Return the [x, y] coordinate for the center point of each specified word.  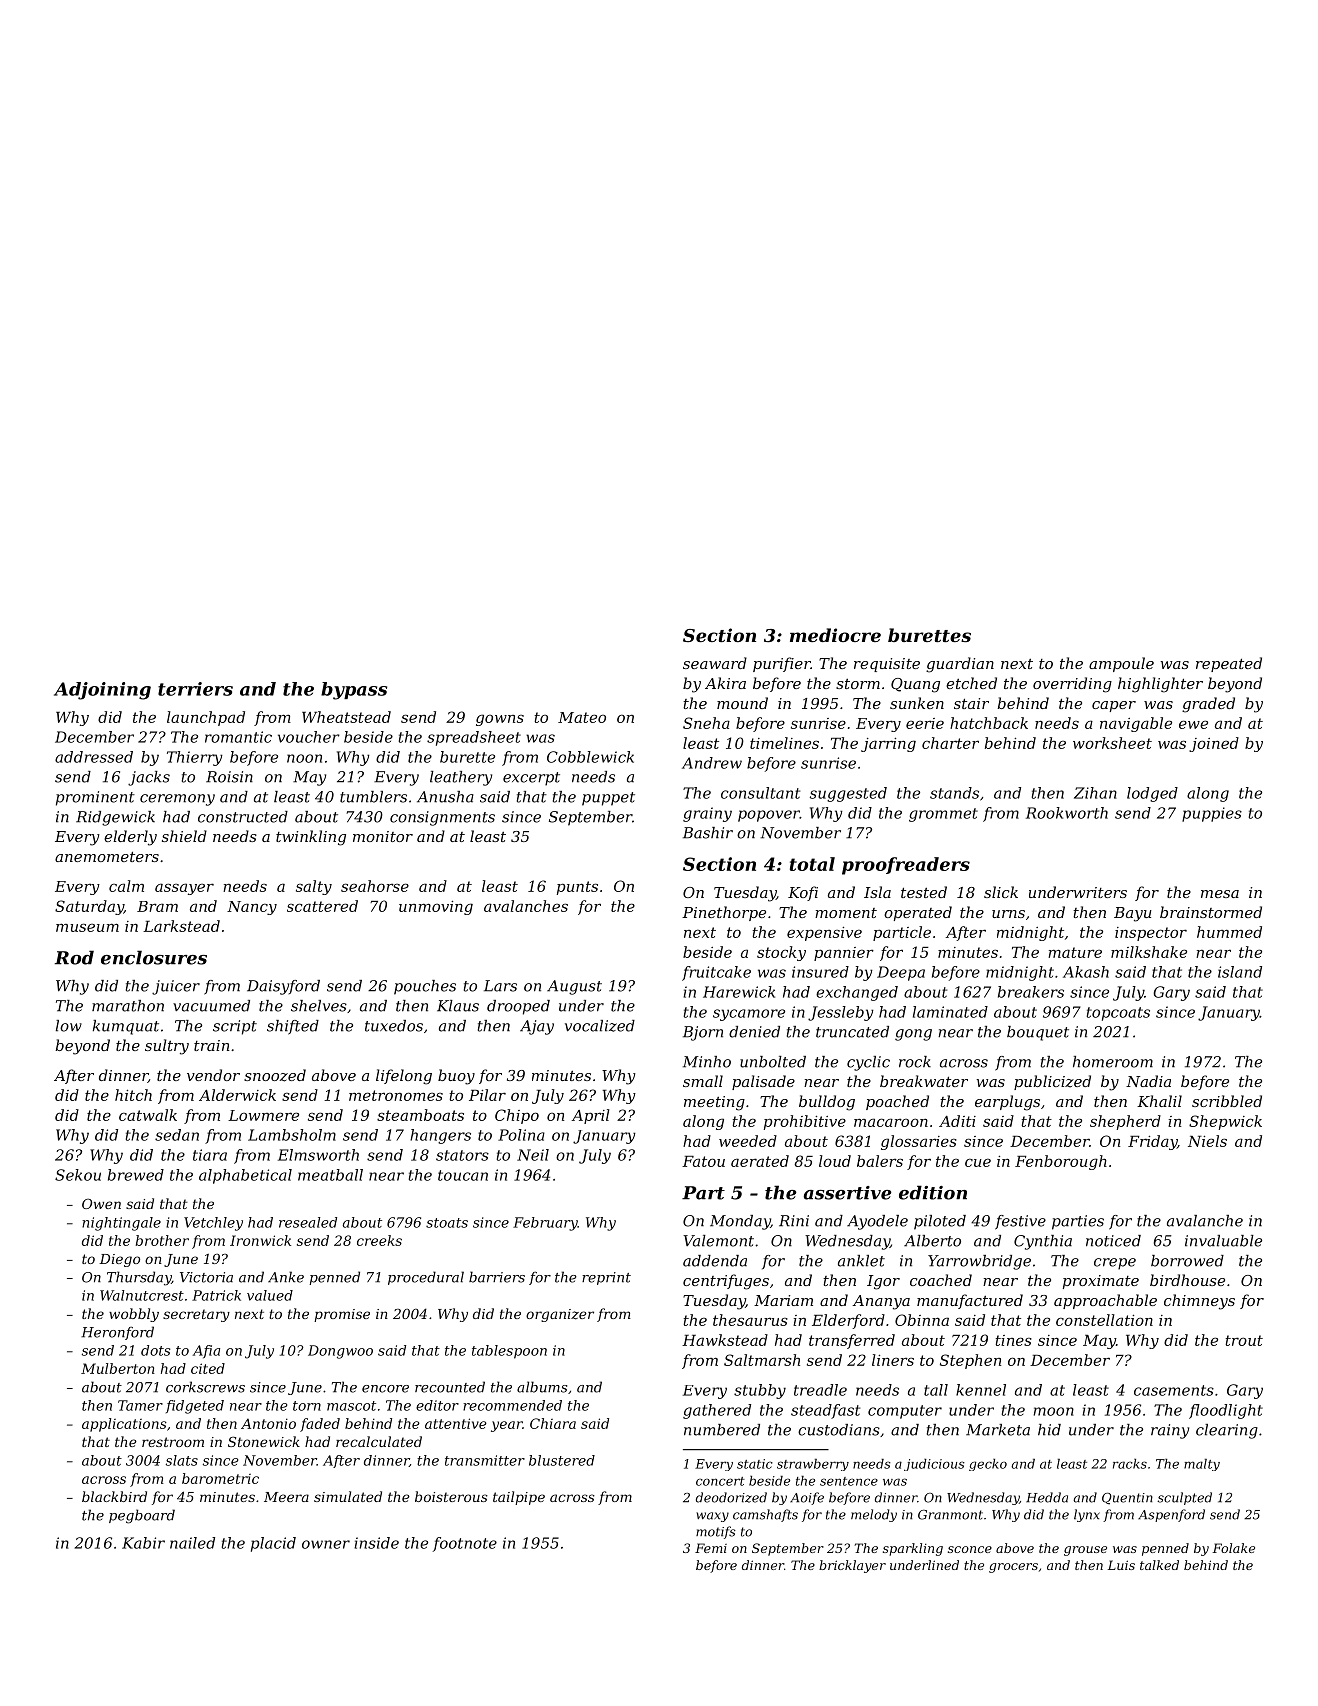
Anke [286, 1277]
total [812, 864]
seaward [715, 663]
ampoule [1121, 664]
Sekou [78, 1175]
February [545, 1224]
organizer [560, 1315]
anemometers [107, 856]
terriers [195, 689]
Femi [711, 1548]
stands [954, 793]
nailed [192, 1543]
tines [1013, 1340]
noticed [1113, 1241]
